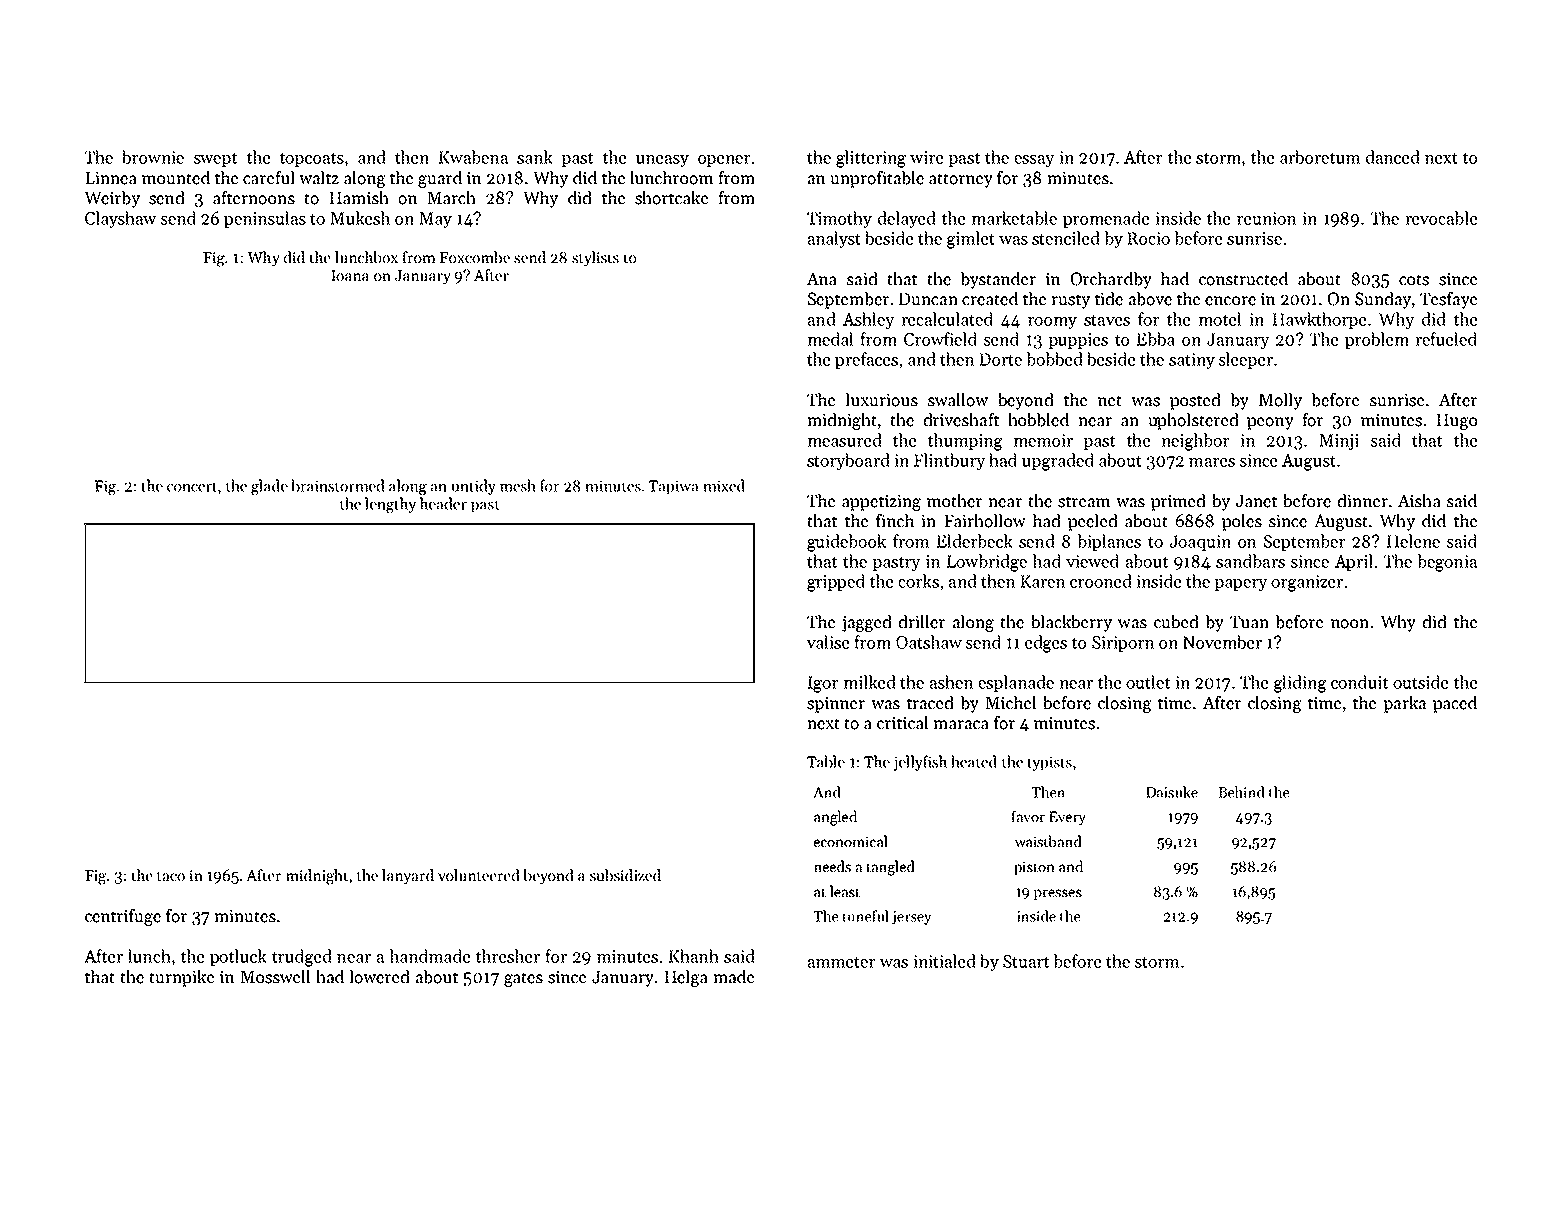  I want to click on begonia, so click(1447, 563).
